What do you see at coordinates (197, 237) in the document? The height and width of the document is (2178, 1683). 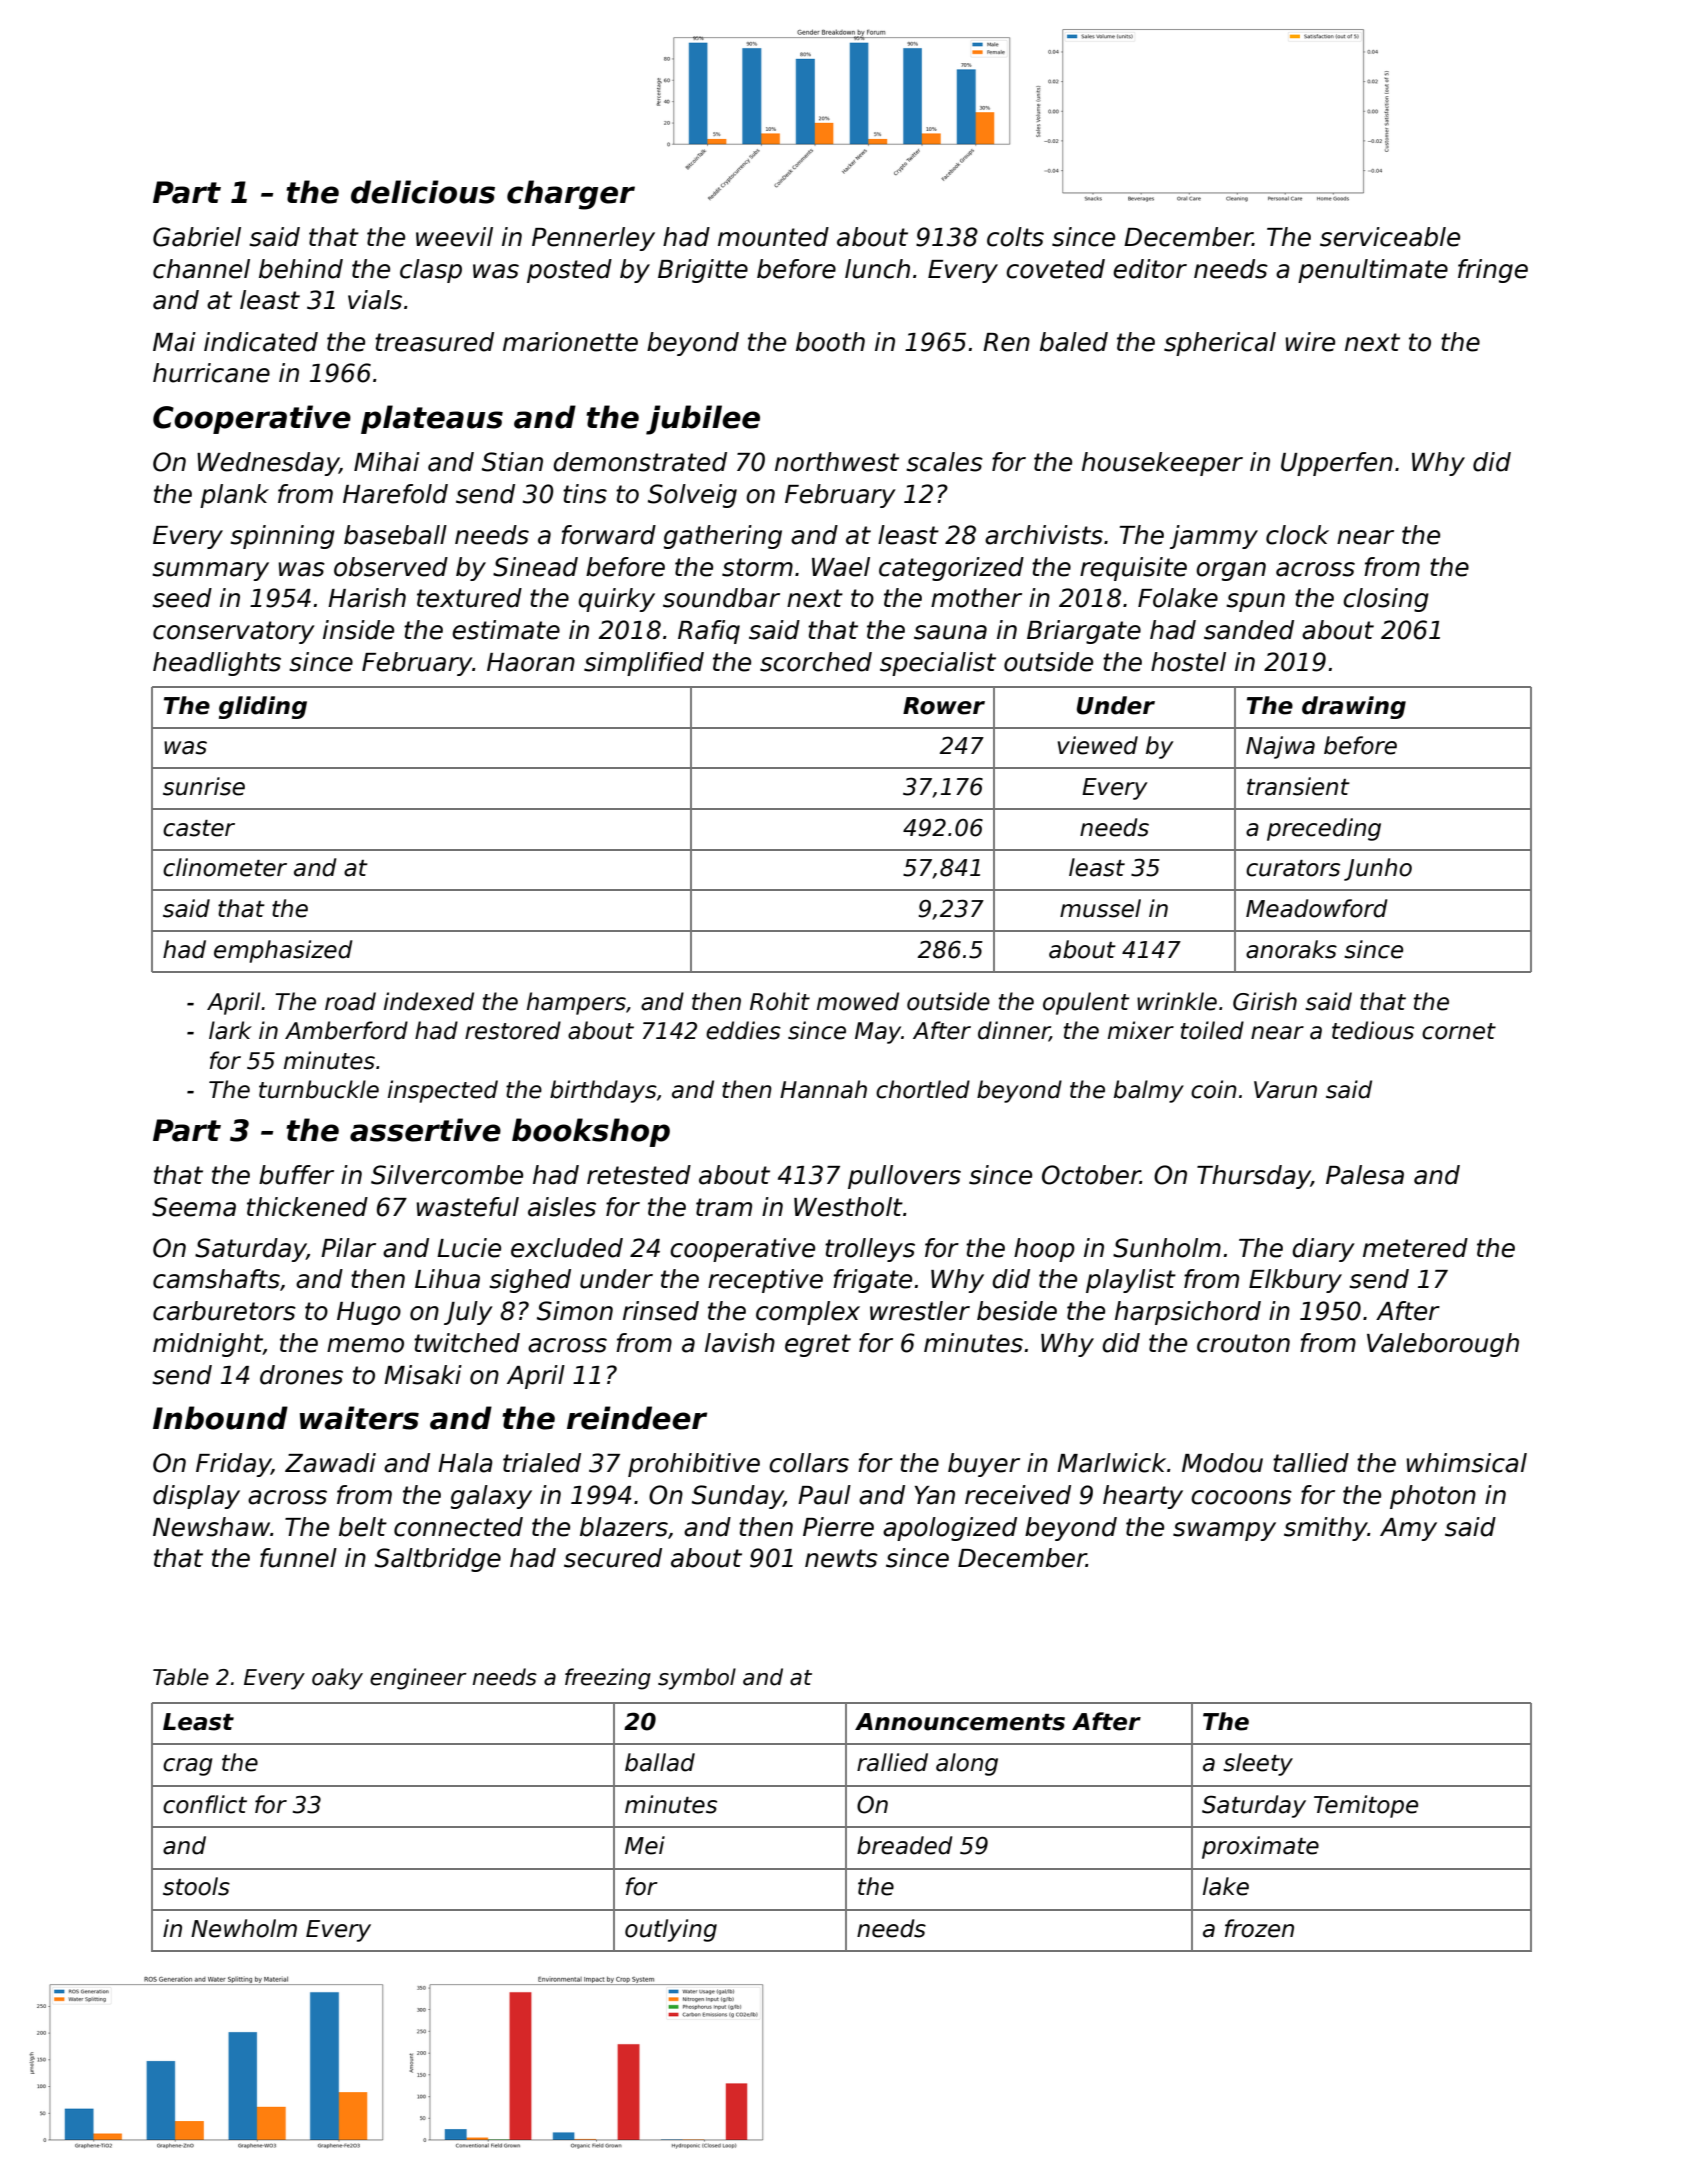 I see `Gabriel` at bounding box center [197, 237].
